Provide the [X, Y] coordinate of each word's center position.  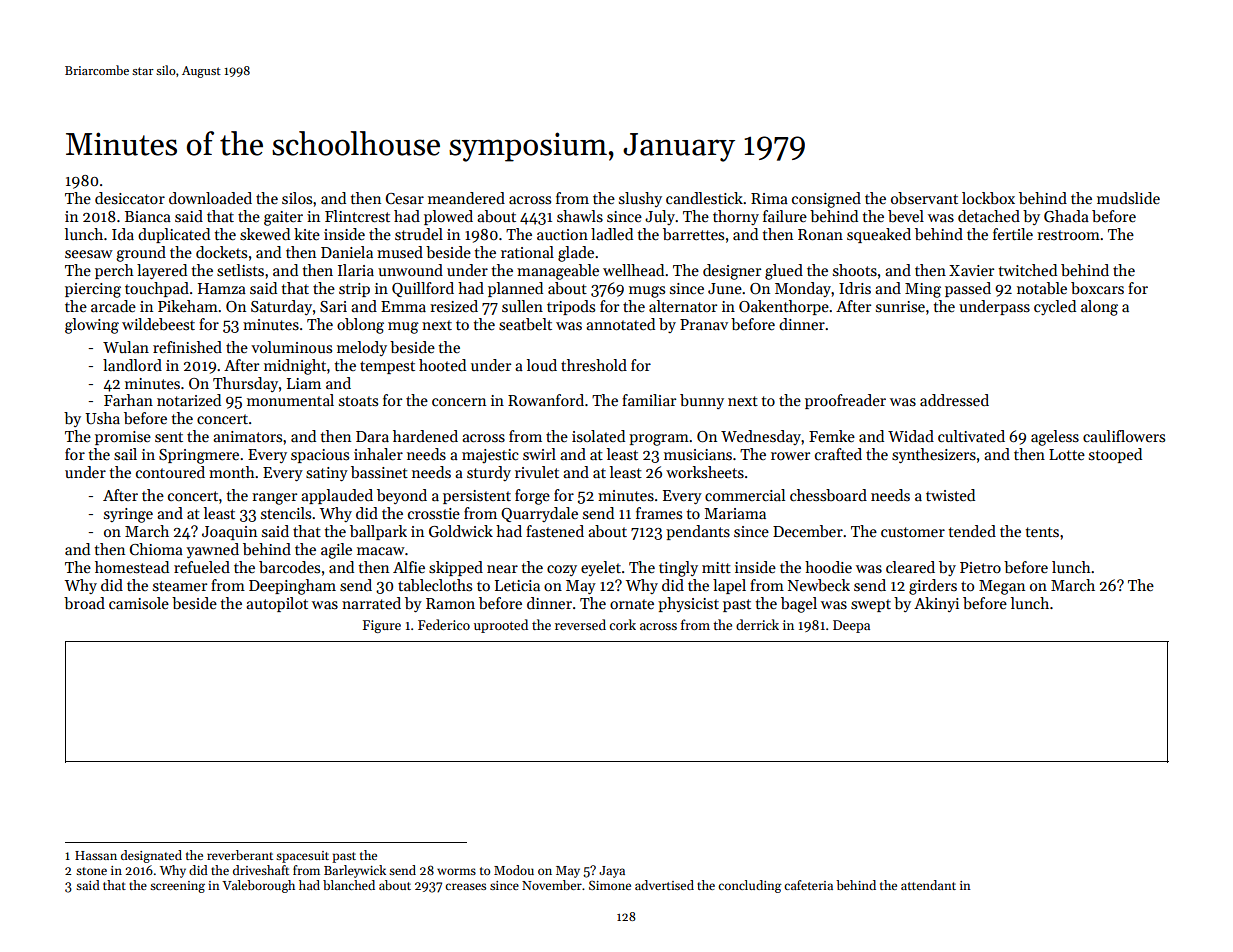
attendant [928, 885]
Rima [769, 198]
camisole [139, 603]
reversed [580, 624]
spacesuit [302, 857]
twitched [1028, 270]
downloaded [210, 198]
